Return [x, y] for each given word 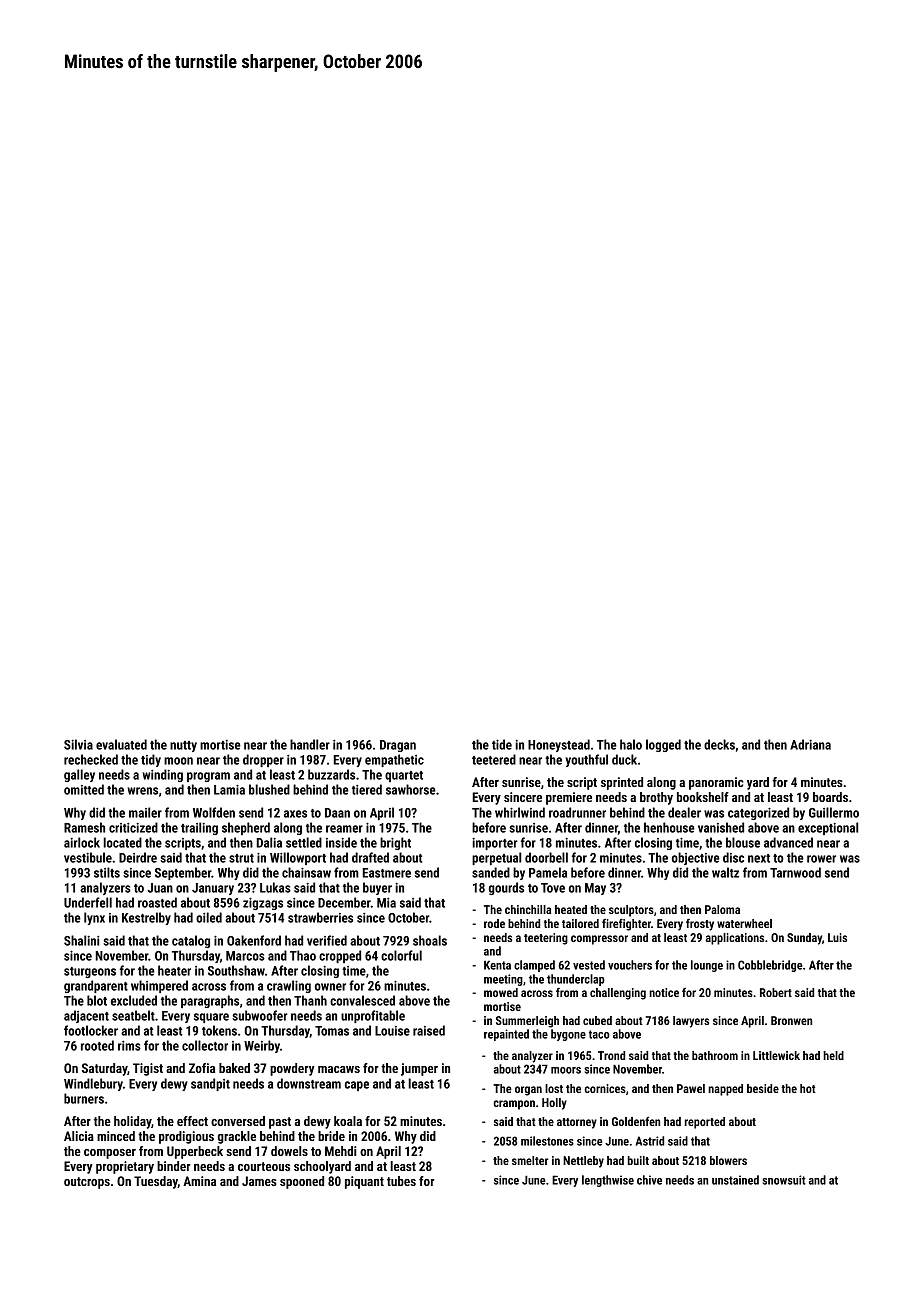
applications [735, 939]
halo [631, 744]
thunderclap [576, 980]
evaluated [121, 744]
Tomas [332, 1031]
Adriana [810, 744]
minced [116, 1136]
